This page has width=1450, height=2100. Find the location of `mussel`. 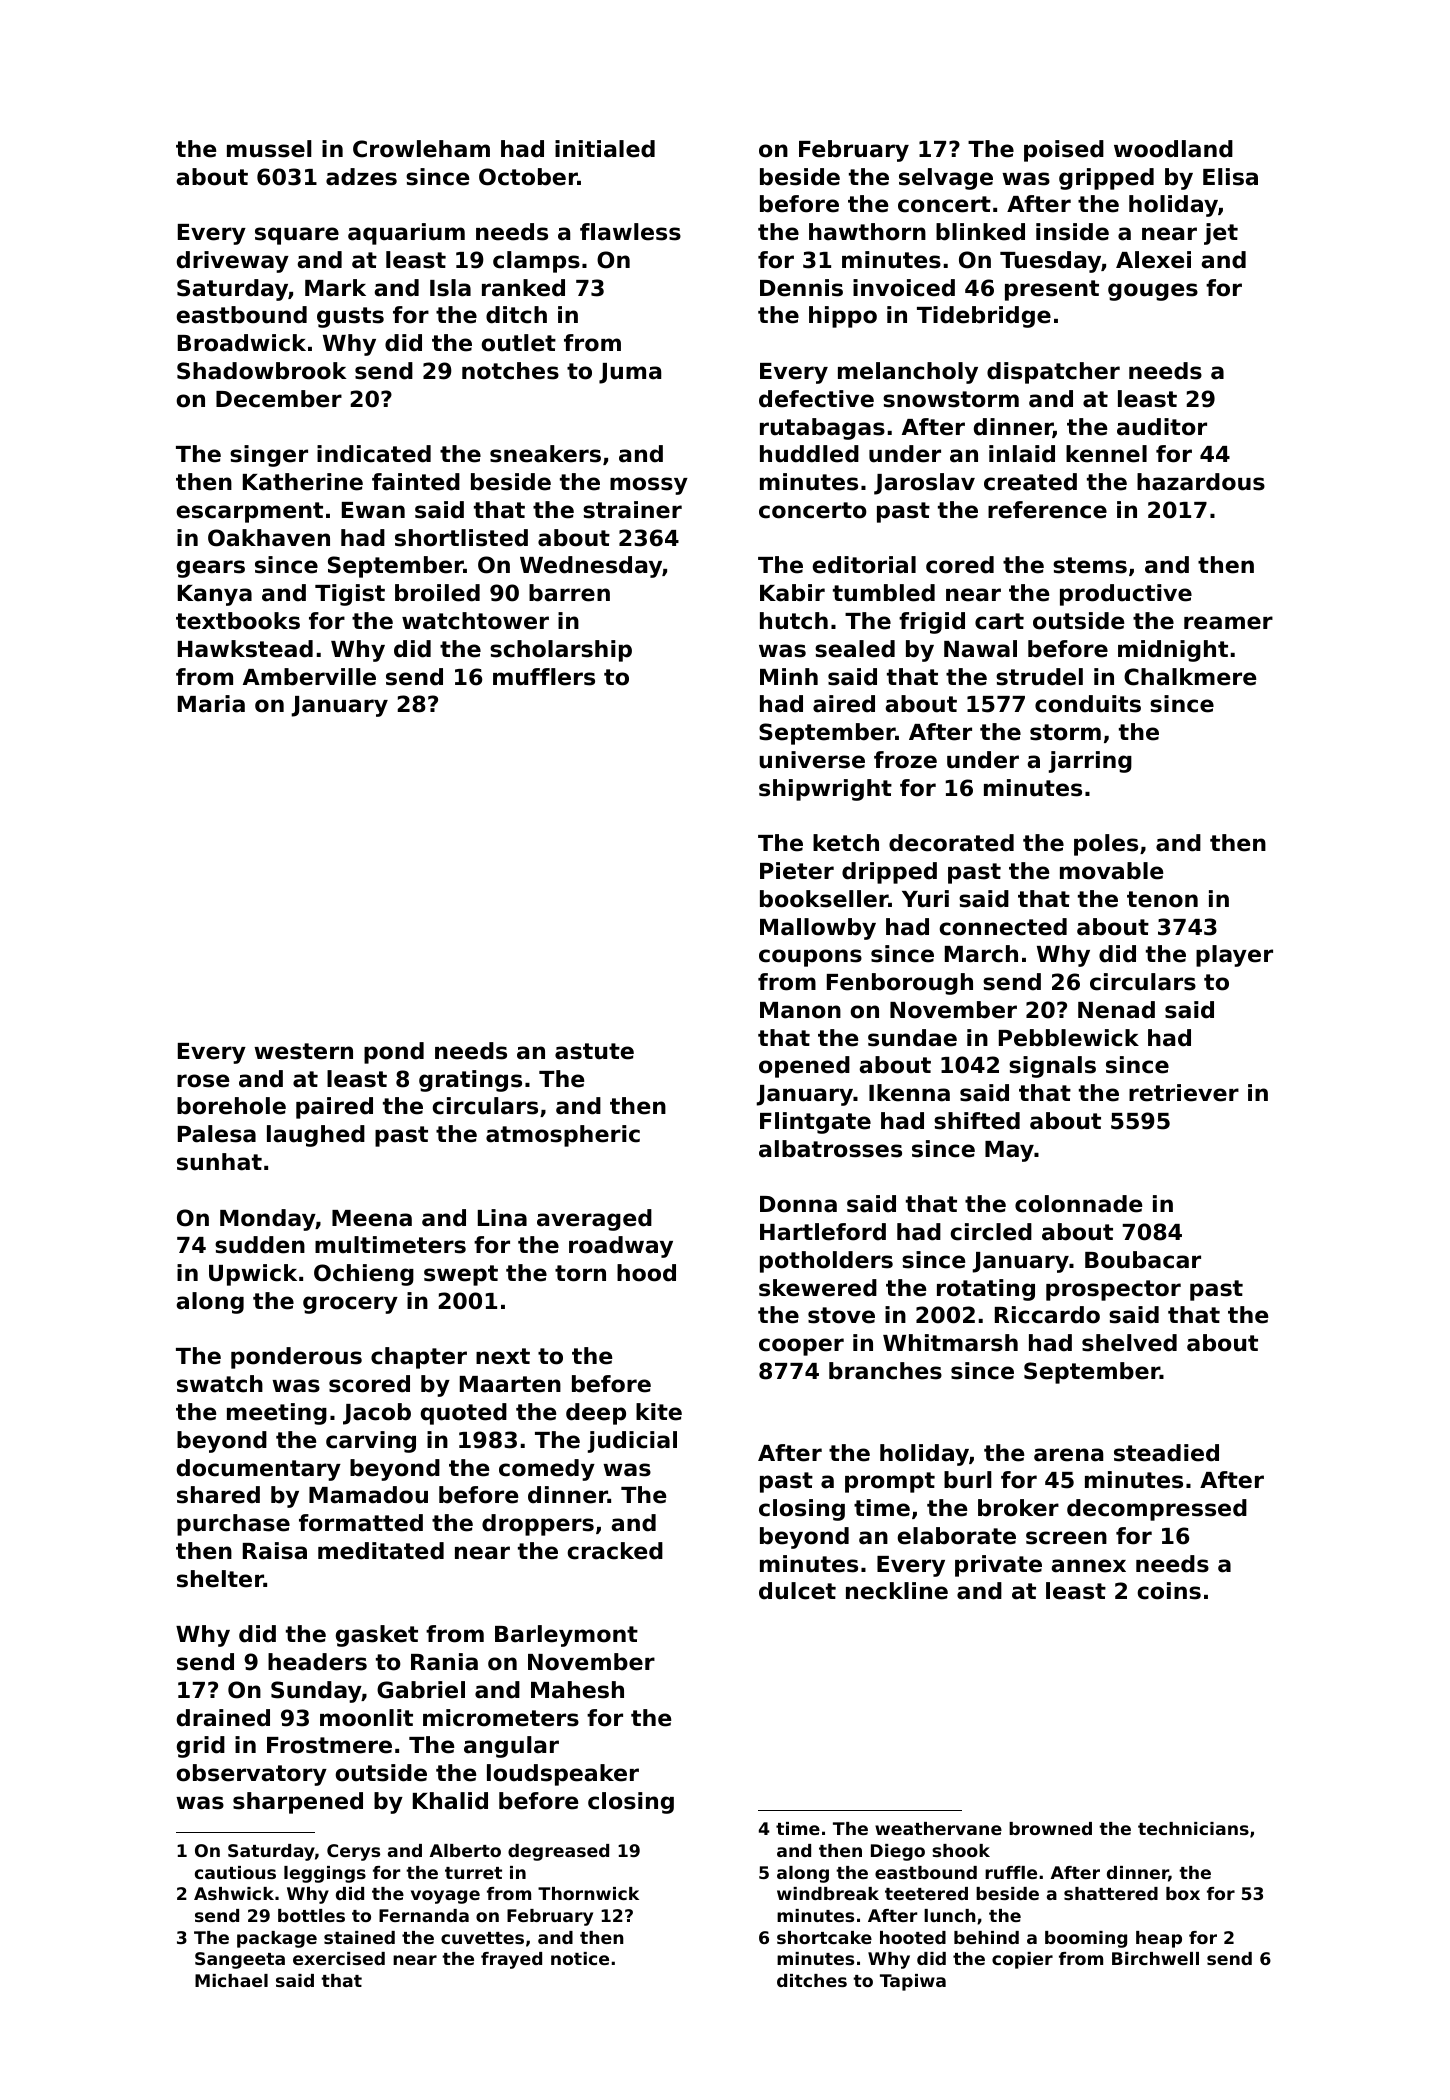

mussel is located at coordinates (269, 149).
